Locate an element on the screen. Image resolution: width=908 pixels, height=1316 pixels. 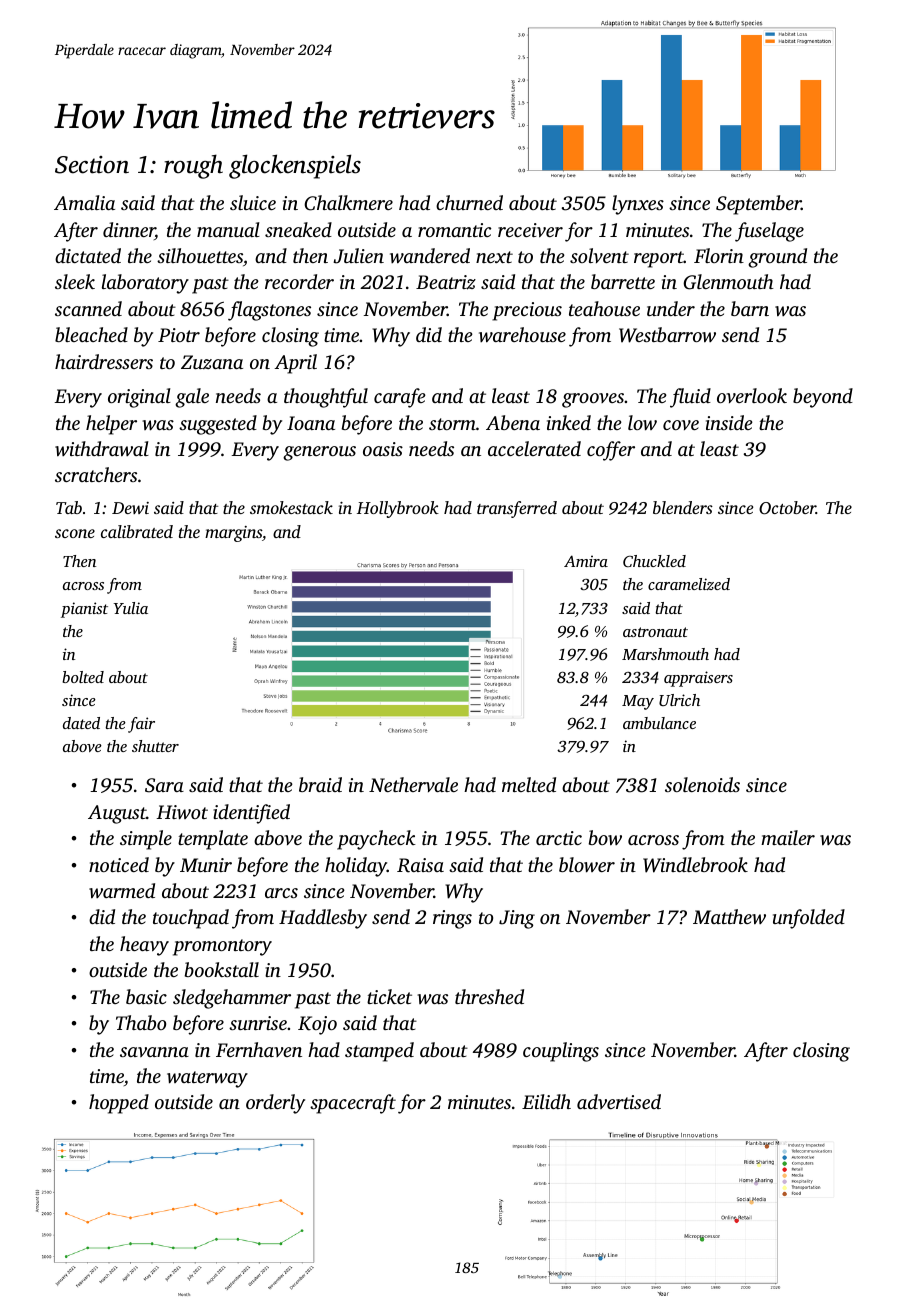
Westbarrow is located at coordinates (667, 335).
